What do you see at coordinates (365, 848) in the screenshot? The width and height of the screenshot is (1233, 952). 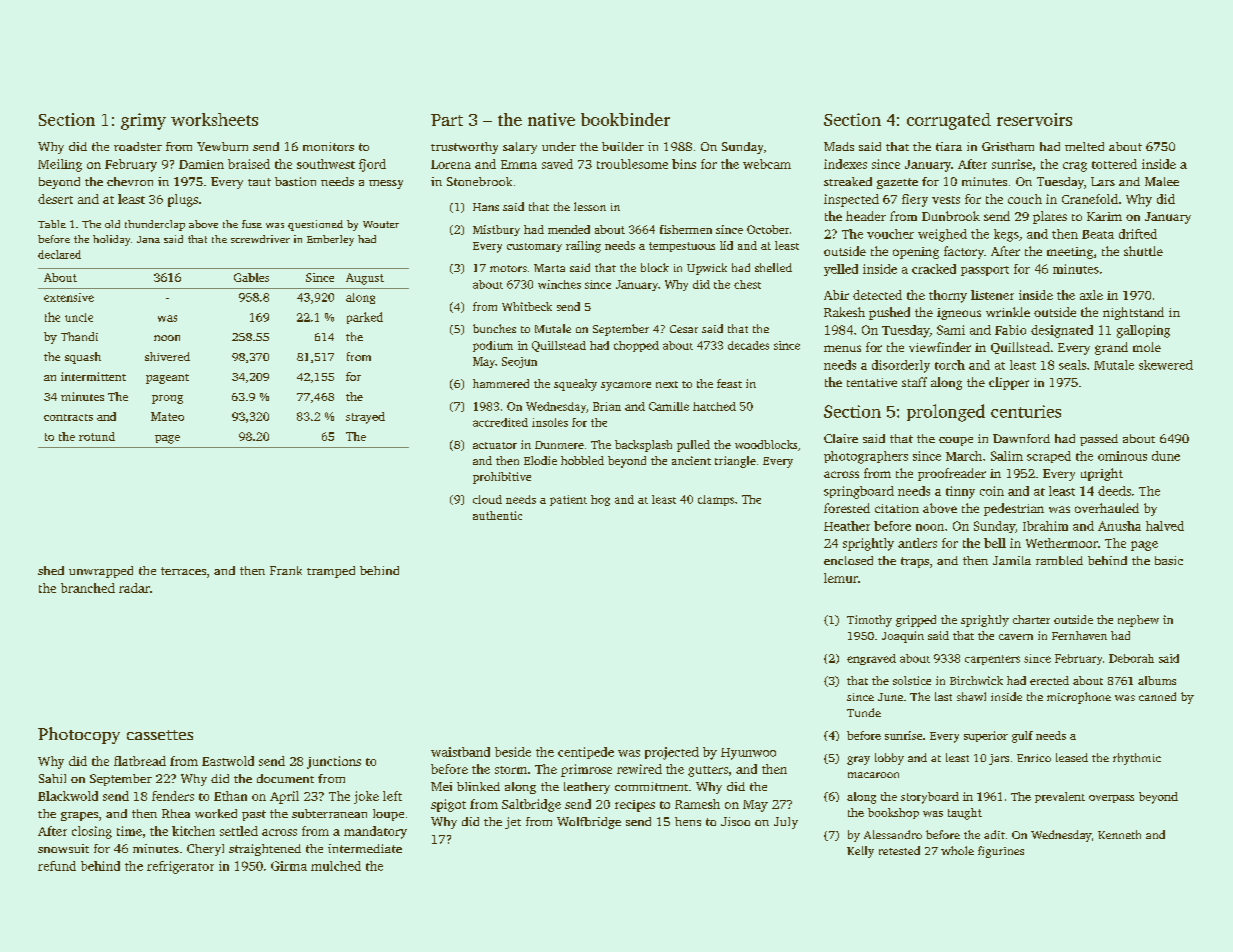 I see `intermediate` at bounding box center [365, 848].
